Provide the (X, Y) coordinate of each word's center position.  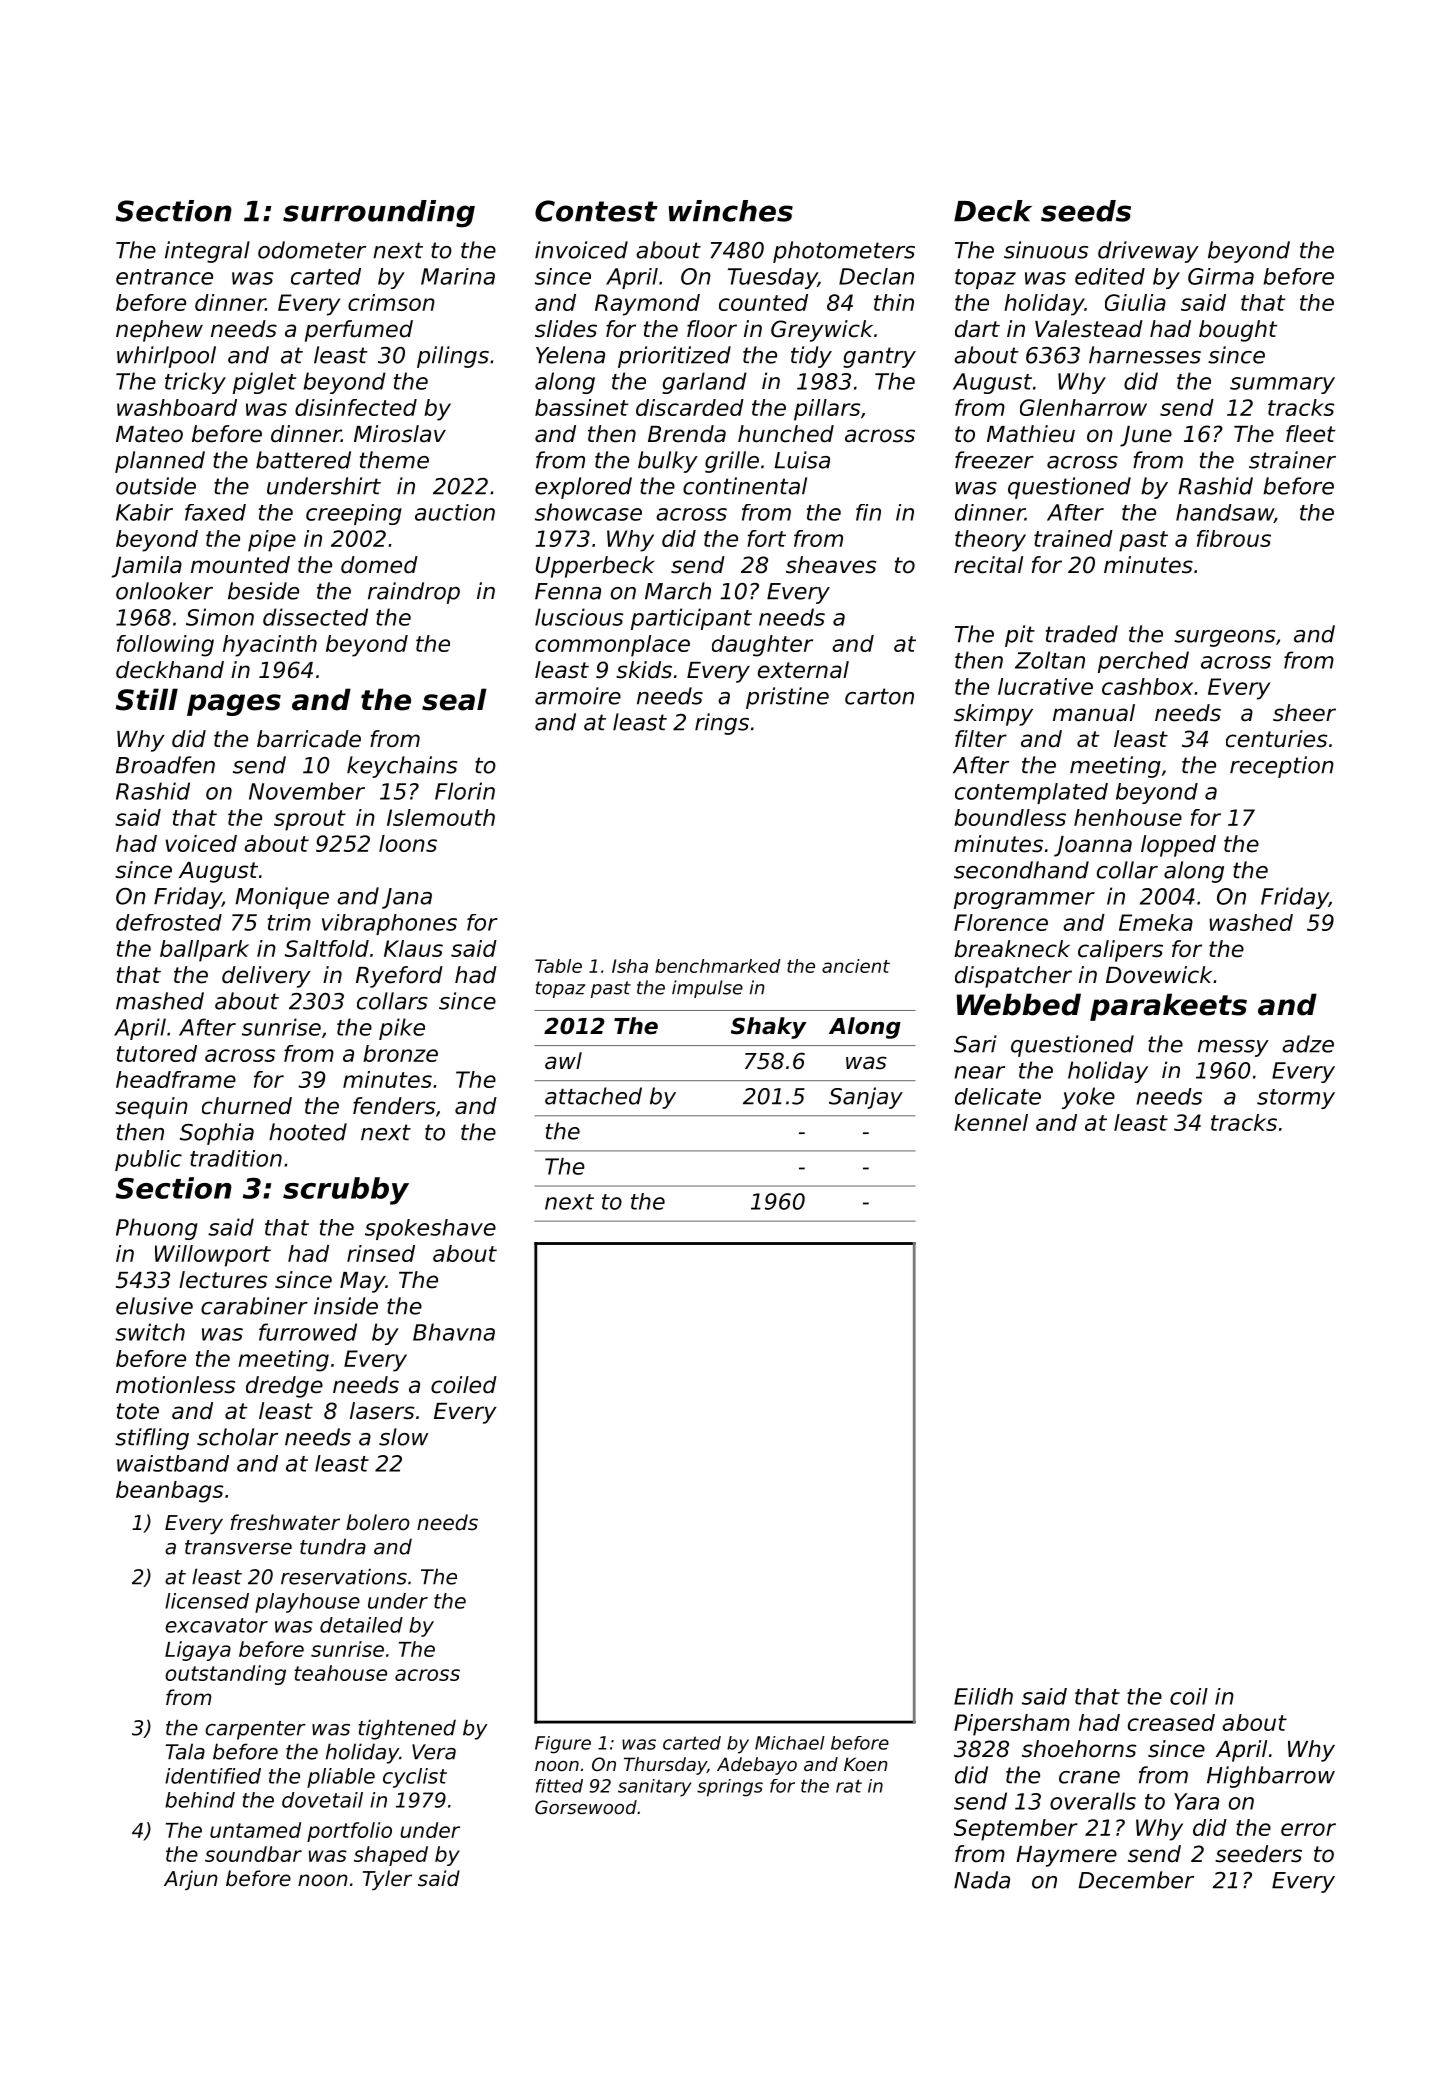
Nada (982, 1880)
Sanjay (866, 1098)
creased (1171, 1722)
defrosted (169, 922)
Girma (1221, 276)
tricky (195, 383)
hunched (786, 434)
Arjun (191, 1880)
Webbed (1019, 1004)
